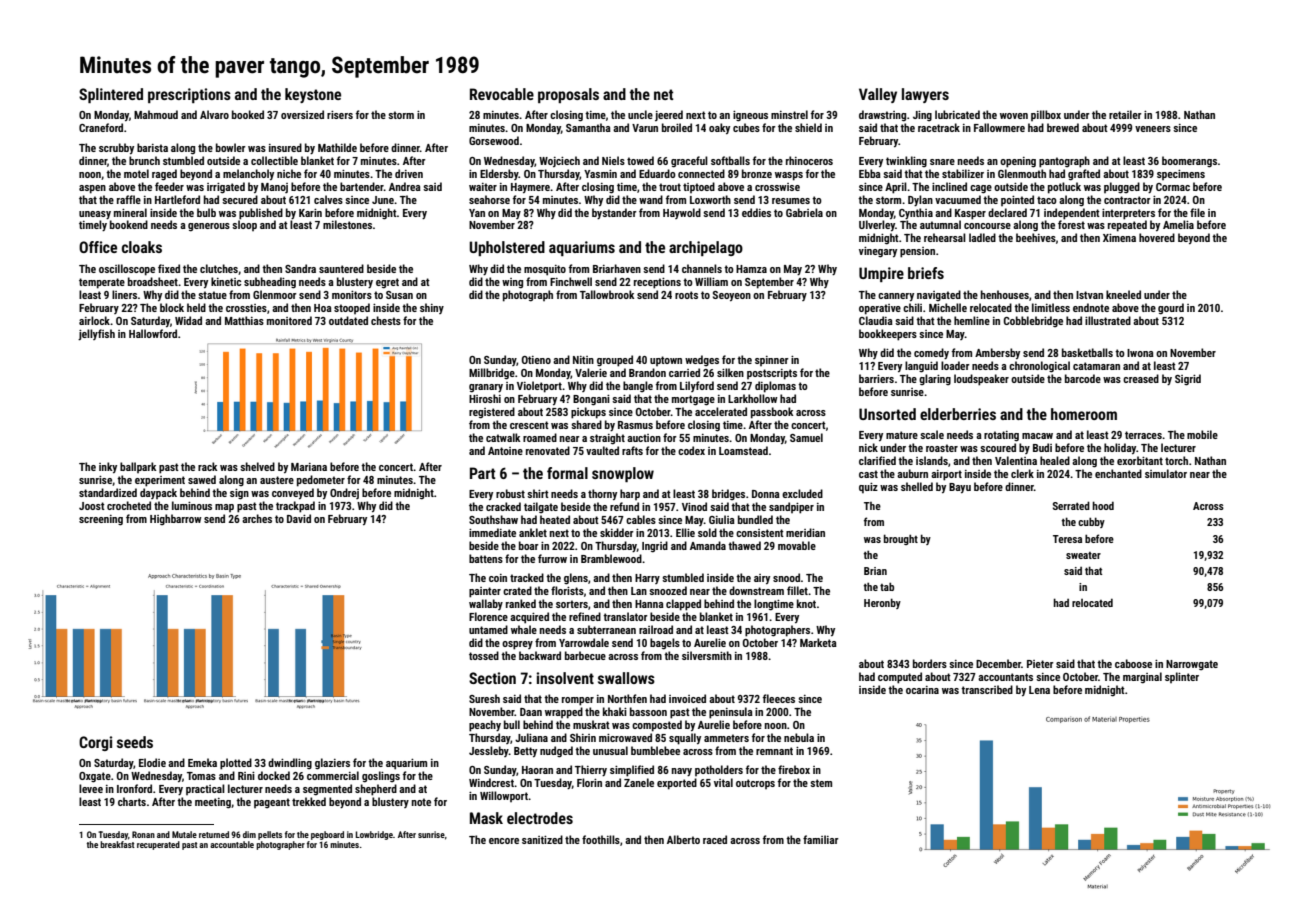  What do you see at coordinates (1039, 690) in the image?
I see `Lena` at bounding box center [1039, 690].
